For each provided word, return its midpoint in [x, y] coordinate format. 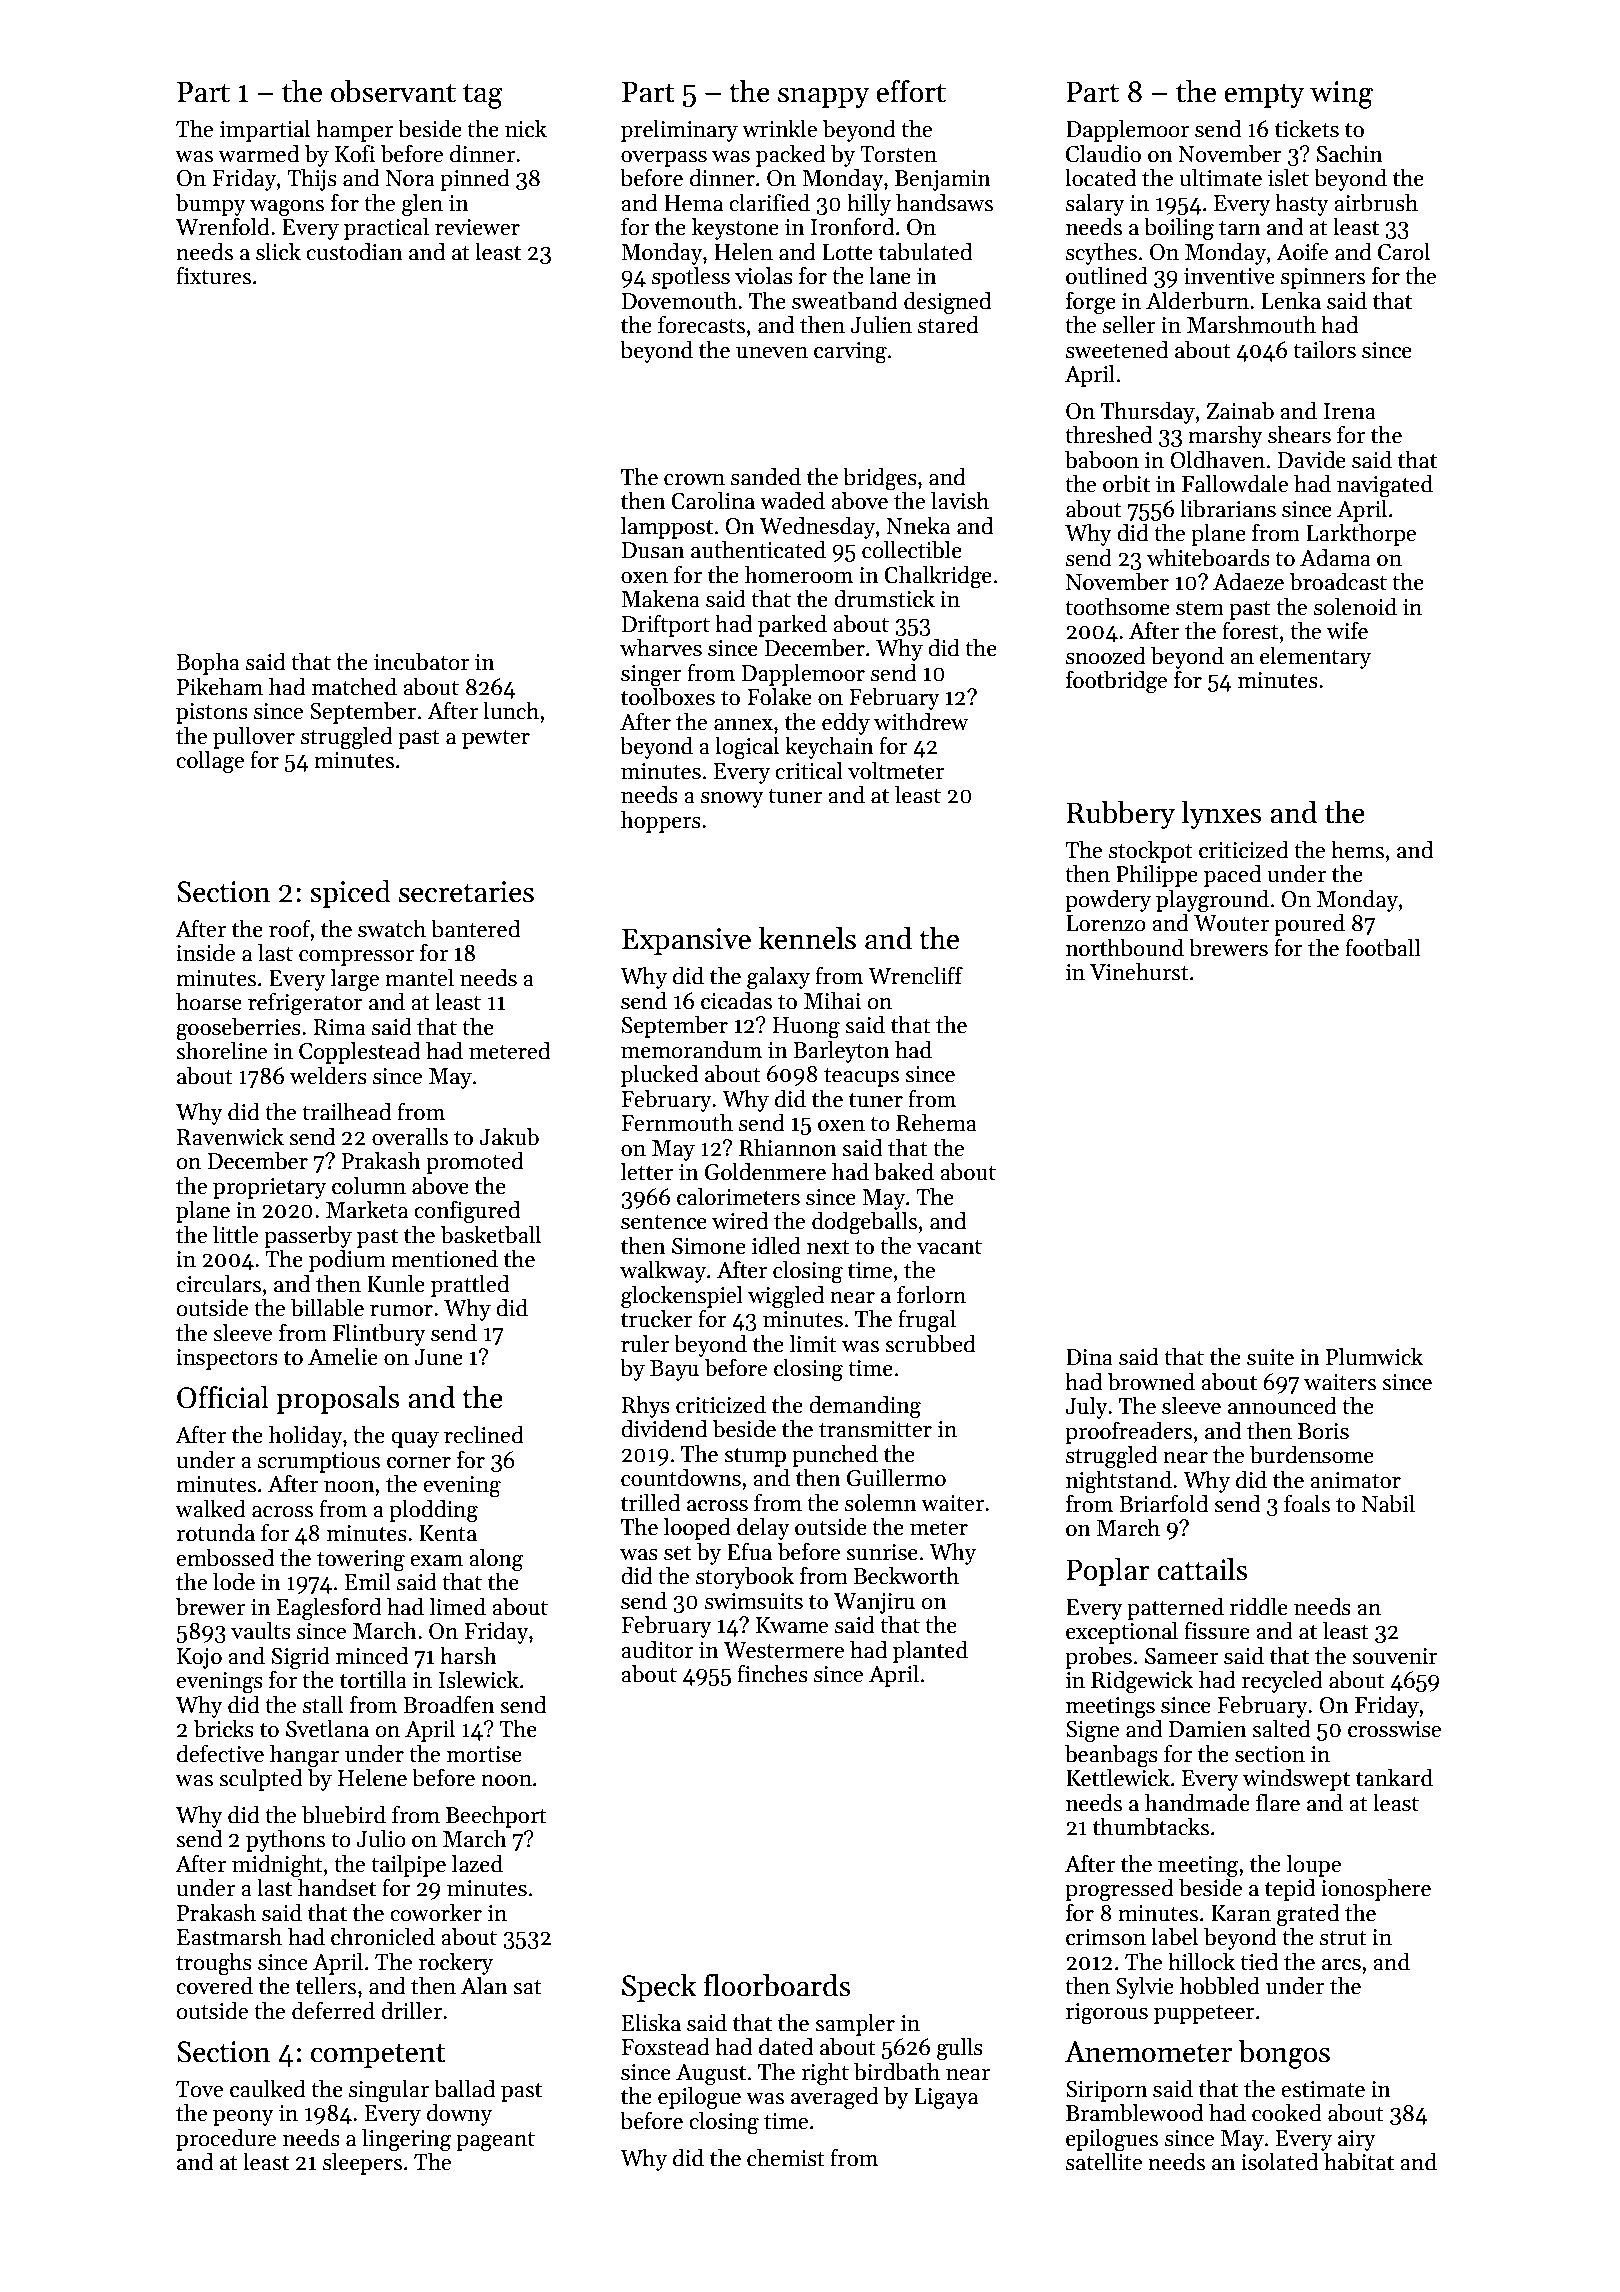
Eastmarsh [229, 1937]
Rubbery [1120, 815]
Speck [659, 1988]
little [235, 1235]
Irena [1350, 411]
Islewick [479, 1680]
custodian [354, 252]
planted [930, 1652]
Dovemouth [679, 301]
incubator [422, 662]
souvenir [1395, 1656]
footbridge [1116, 682]
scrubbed [930, 1344]
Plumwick [1374, 1357]
